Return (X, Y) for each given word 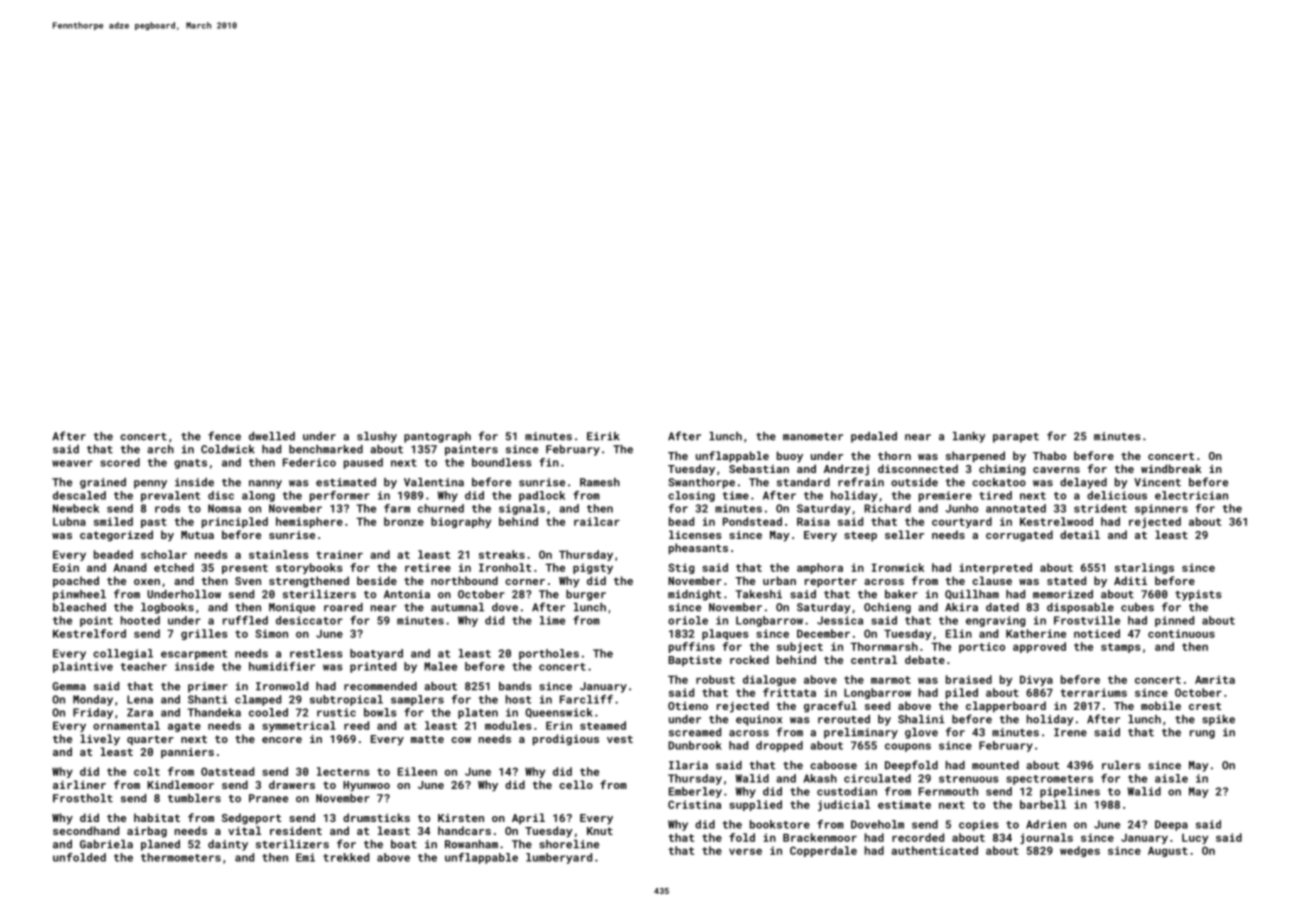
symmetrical (299, 726)
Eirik (603, 436)
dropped (779, 746)
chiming (1002, 470)
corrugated (1019, 536)
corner (525, 582)
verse (745, 851)
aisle (1171, 778)
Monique (292, 608)
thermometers (181, 857)
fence (224, 436)
